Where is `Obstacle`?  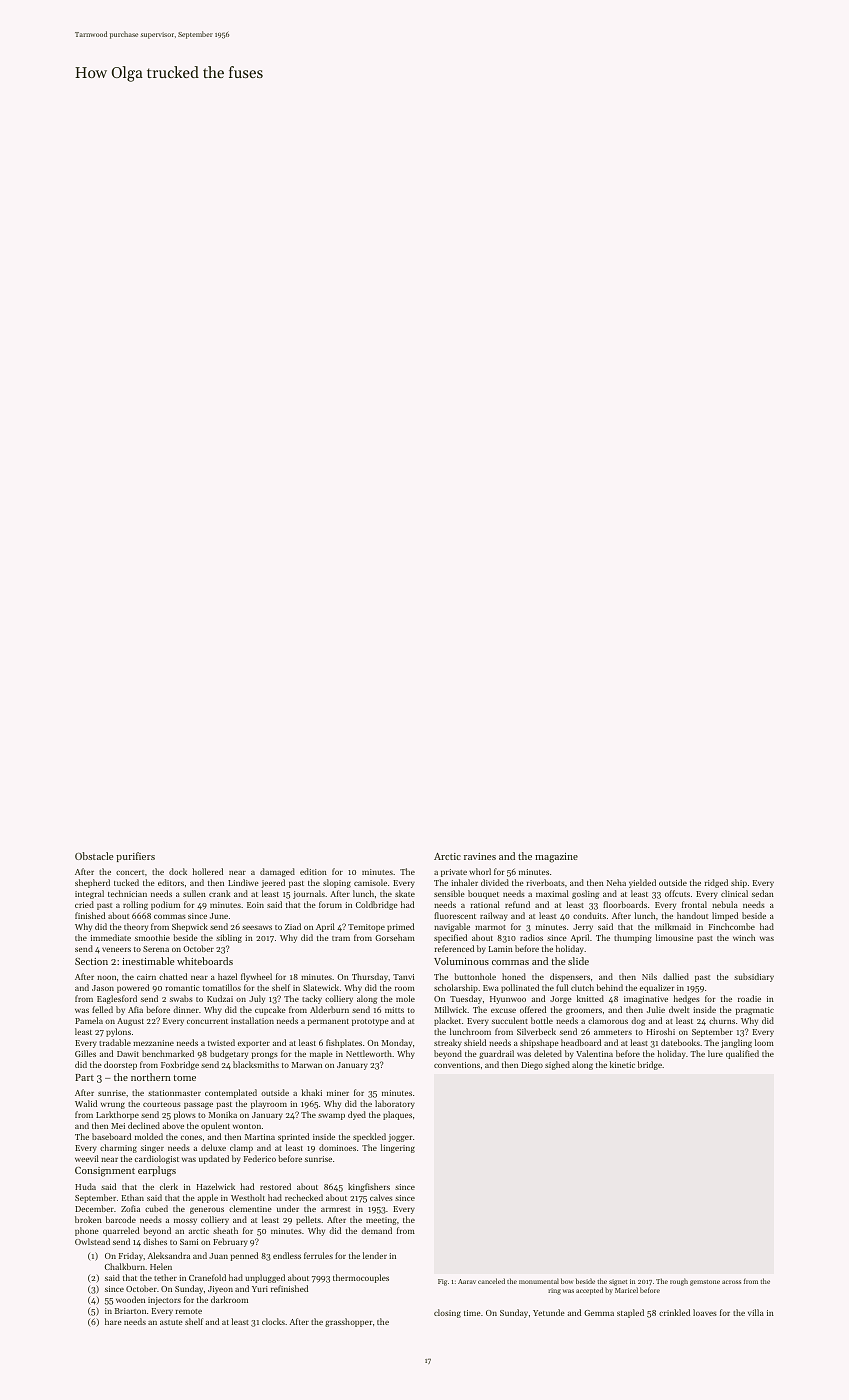 Obstacle is located at coordinates (94, 856).
